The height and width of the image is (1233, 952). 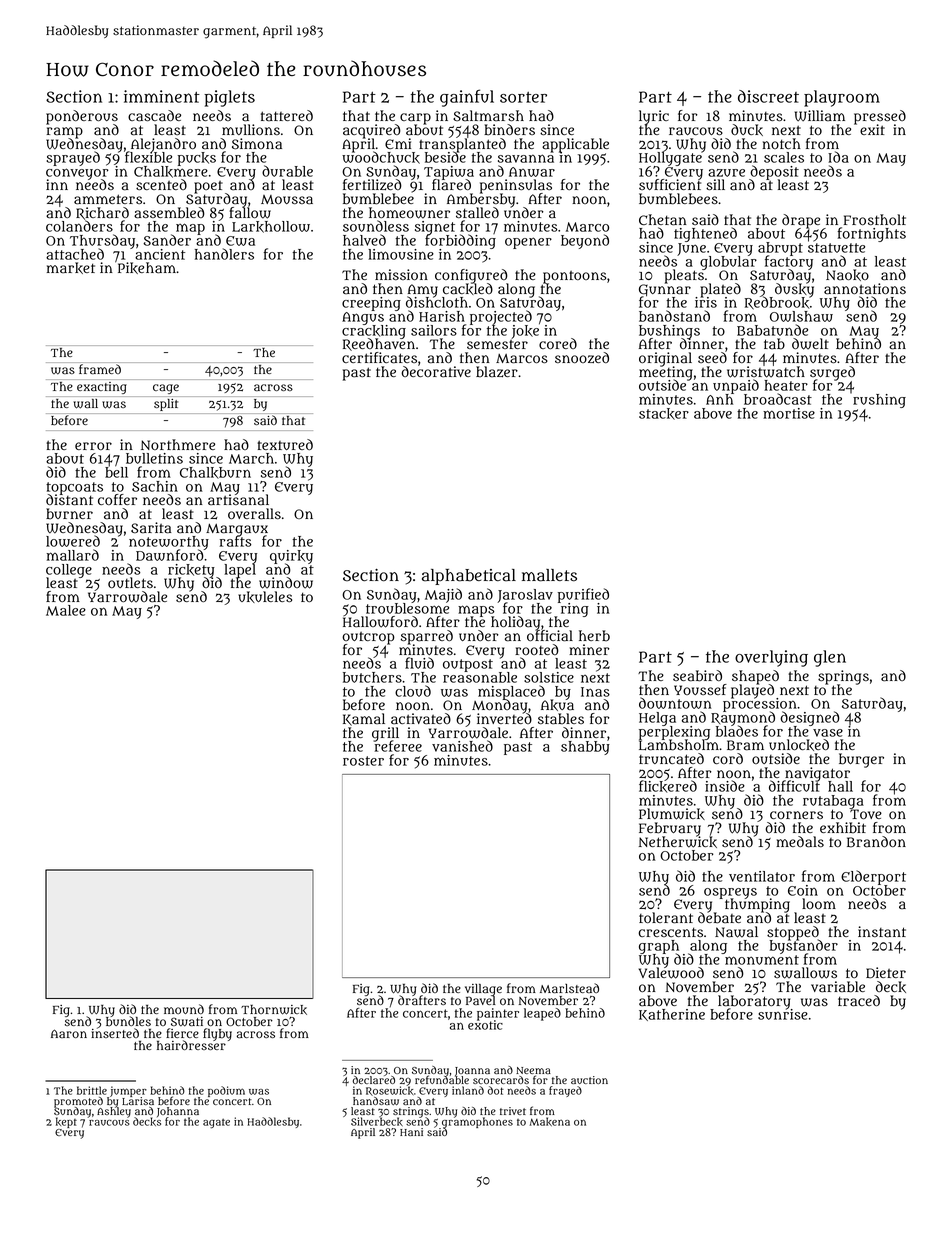 What do you see at coordinates (872, 130) in the image?
I see `exit` at bounding box center [872, 130].
